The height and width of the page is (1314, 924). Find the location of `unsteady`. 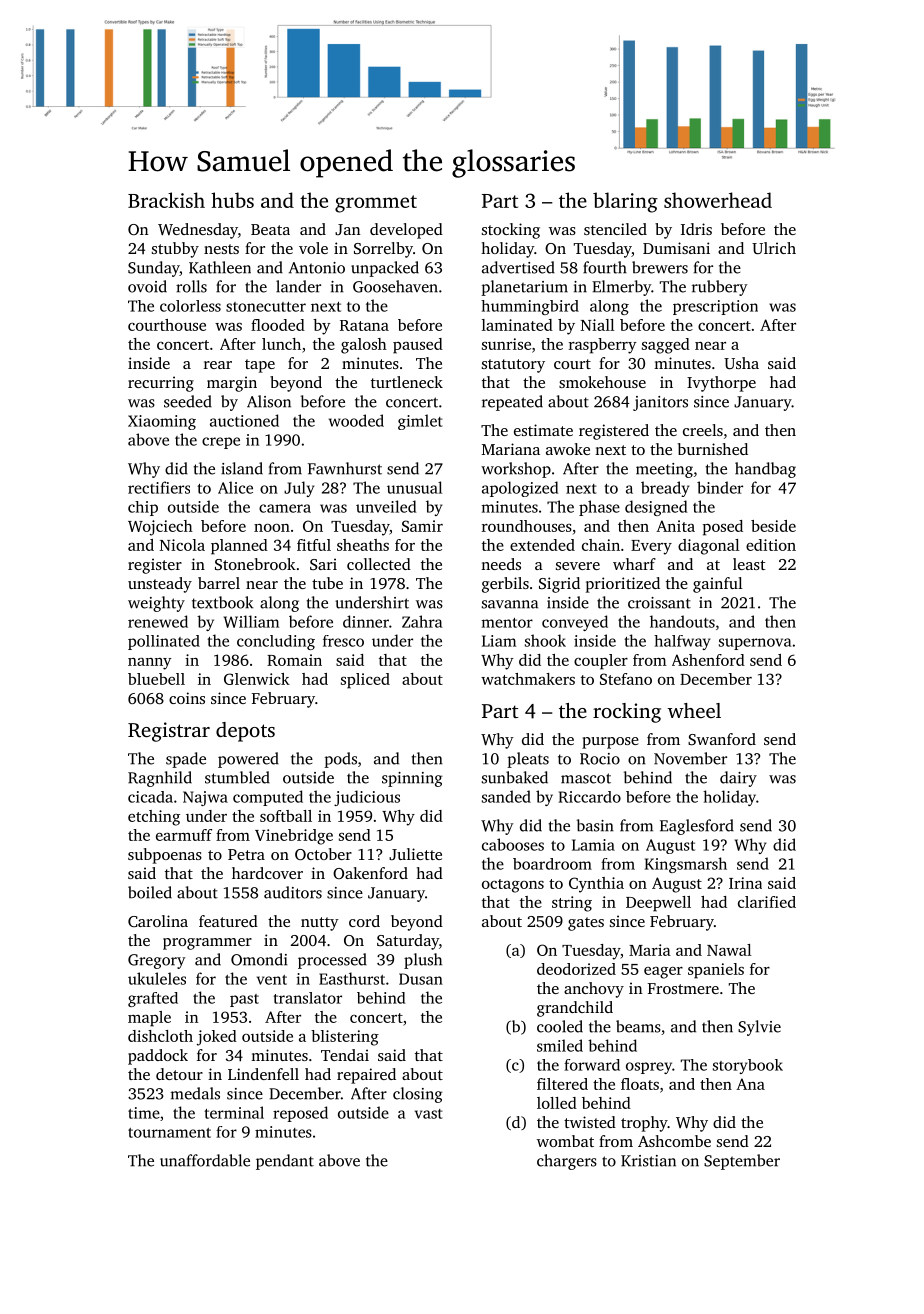

unsteady is located at coordinates (160, 585).
